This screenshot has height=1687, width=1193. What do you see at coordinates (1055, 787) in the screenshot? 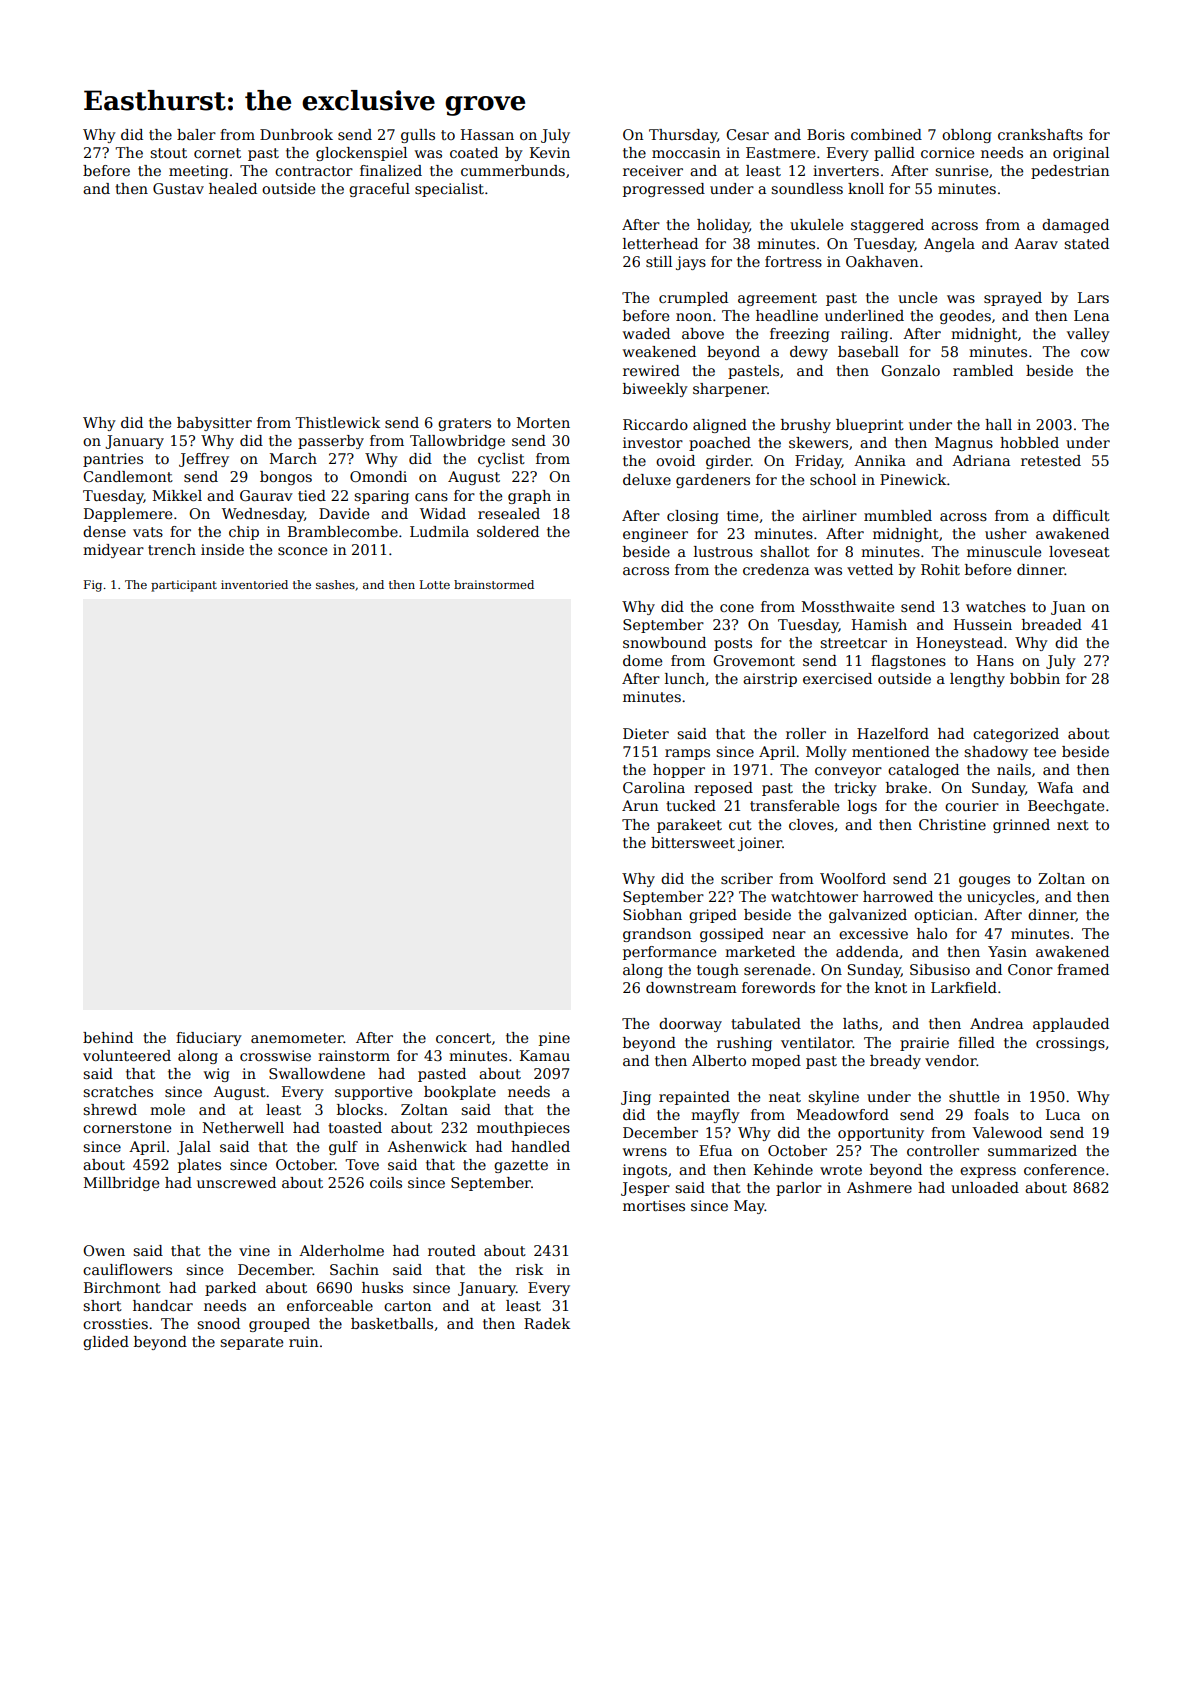
I see `Wafa` at bounding box center [1055, 787].
